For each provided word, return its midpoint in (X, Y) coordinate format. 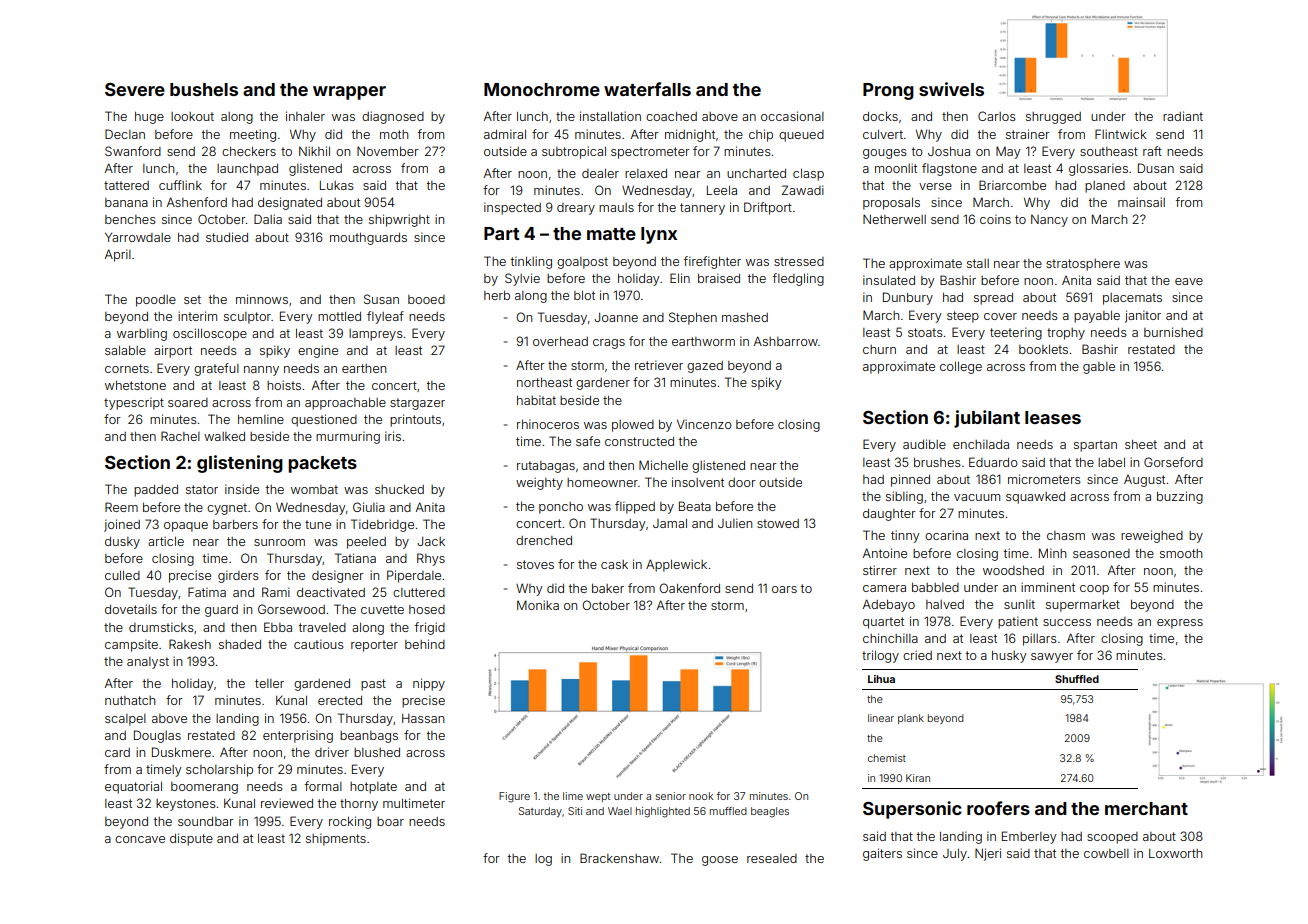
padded (156, 491)
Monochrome (542, 89)
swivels (951, 89)
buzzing (1180, 497)
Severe (135, 89)
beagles (770, 812)
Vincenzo (704, 424)
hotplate (373, 788)
